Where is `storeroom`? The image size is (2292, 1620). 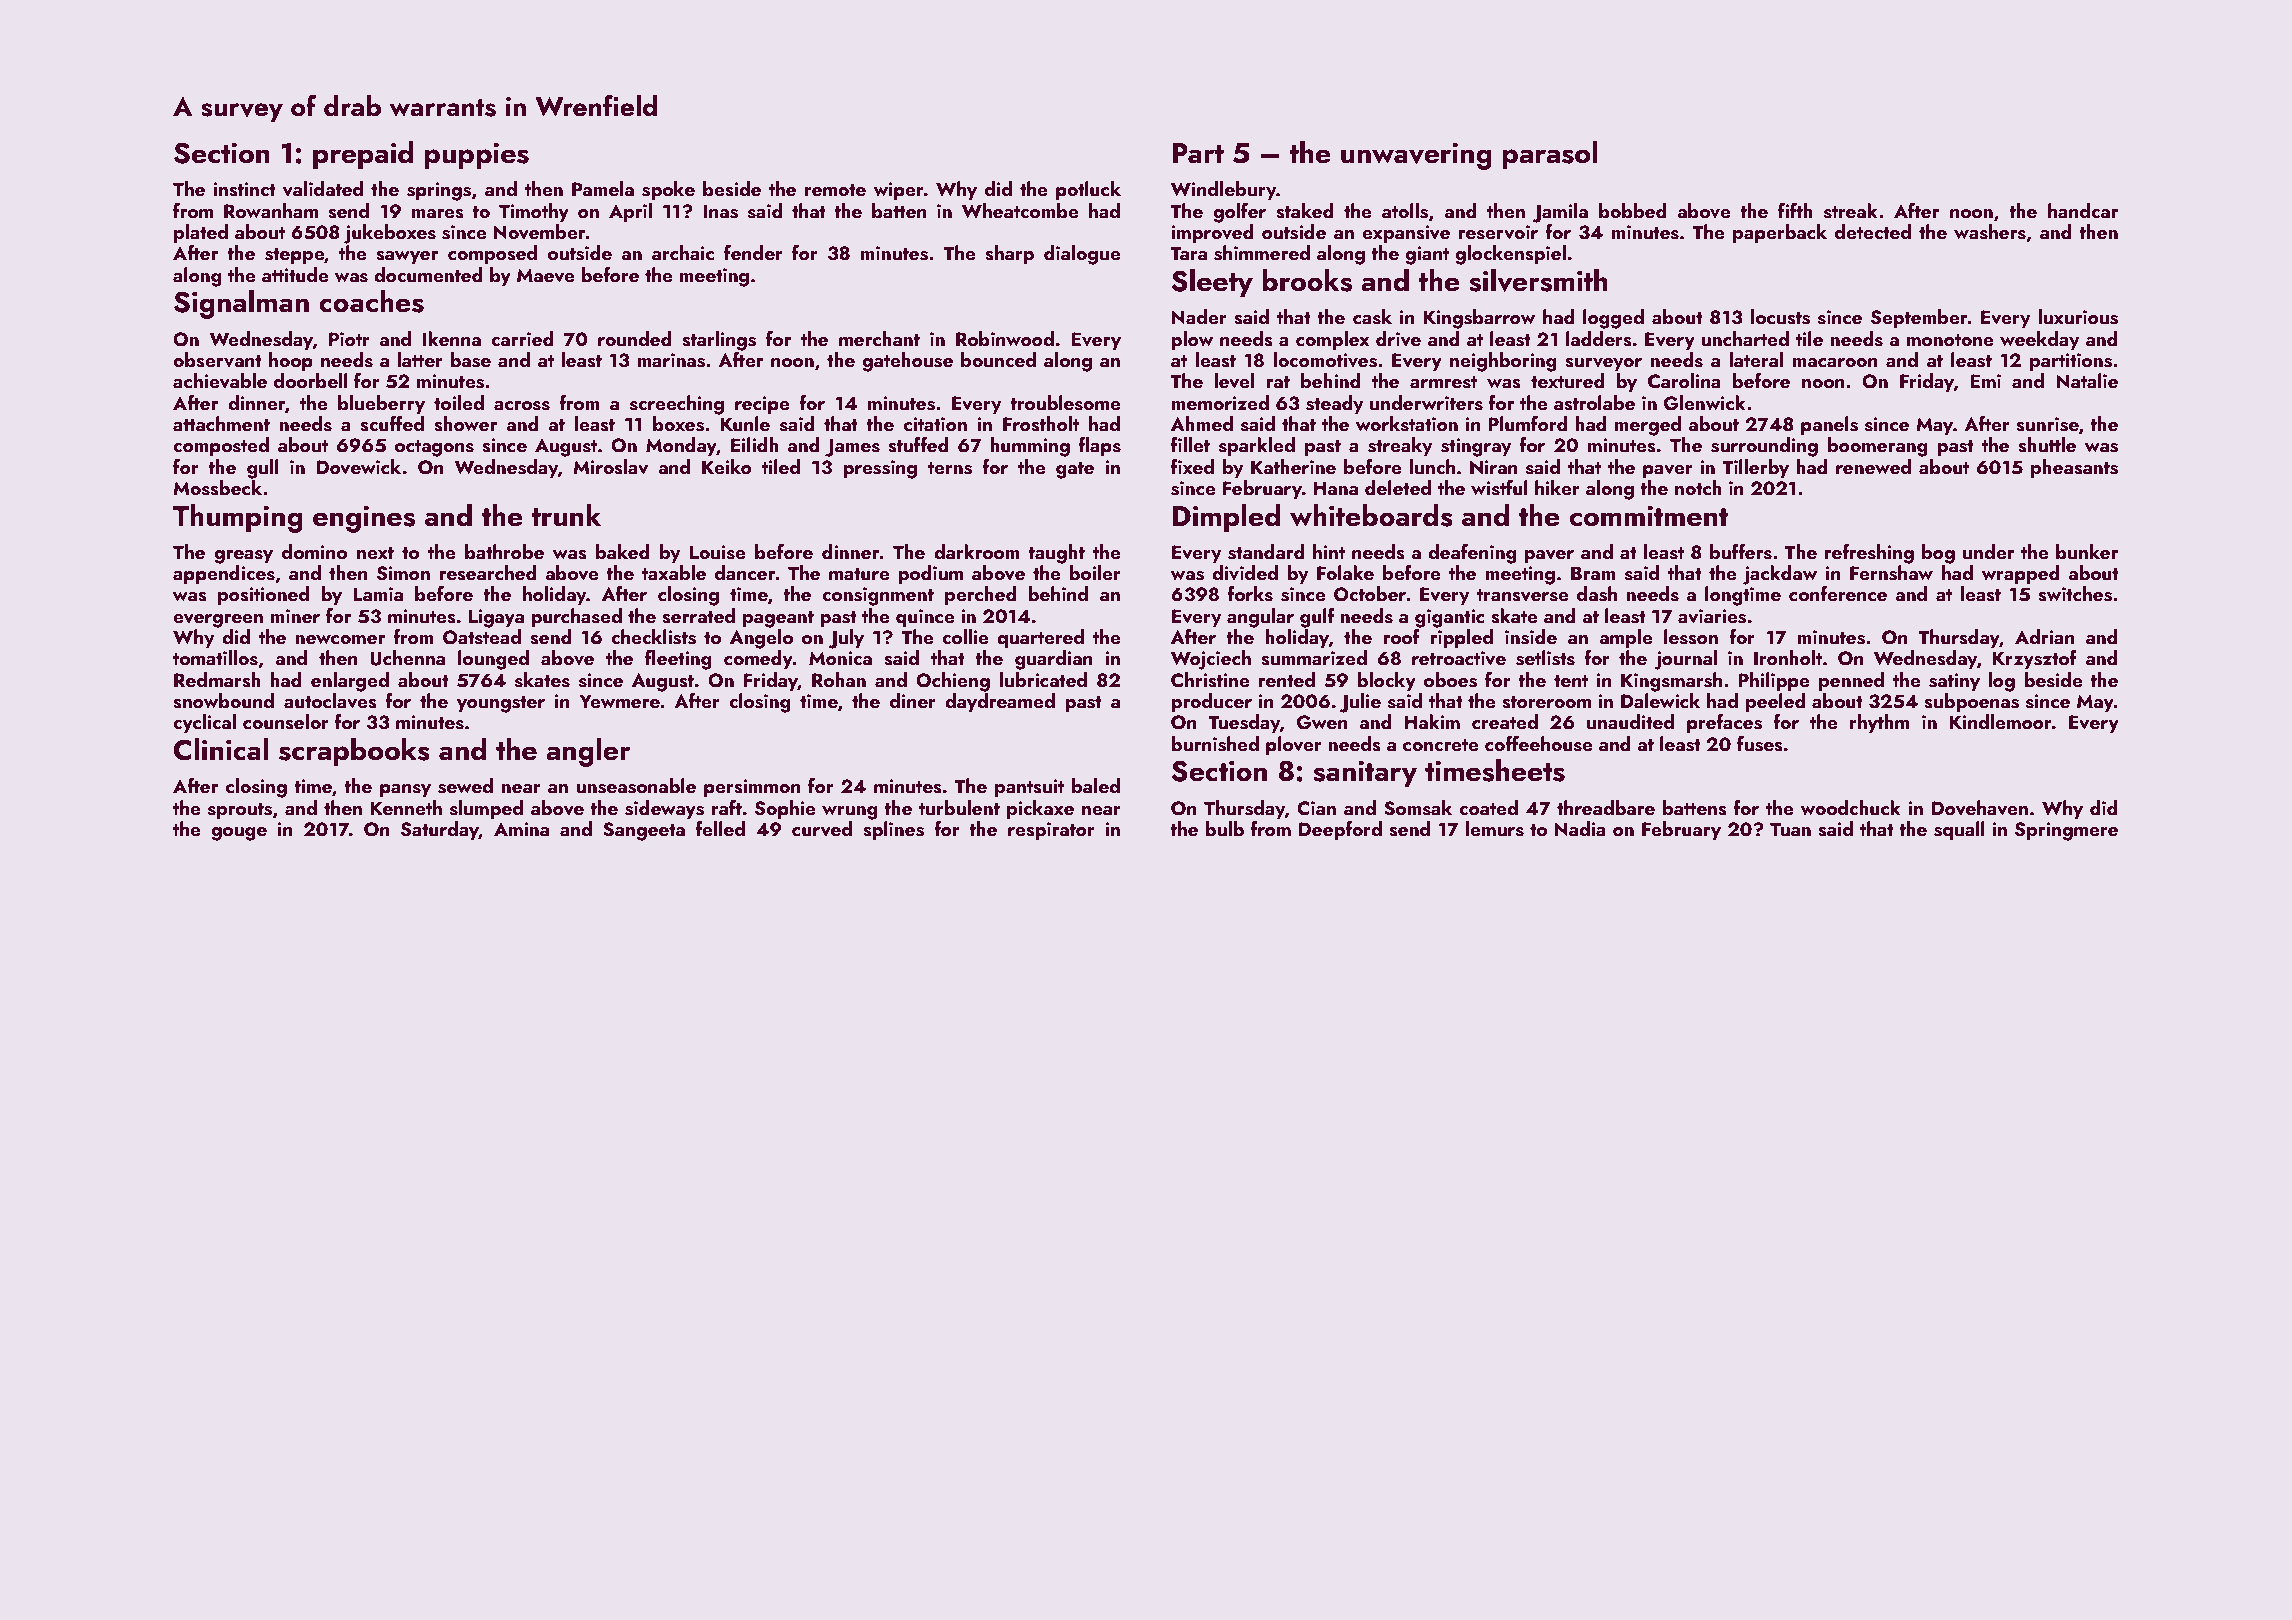 storeroom is located at coordinates (1546, 702).
